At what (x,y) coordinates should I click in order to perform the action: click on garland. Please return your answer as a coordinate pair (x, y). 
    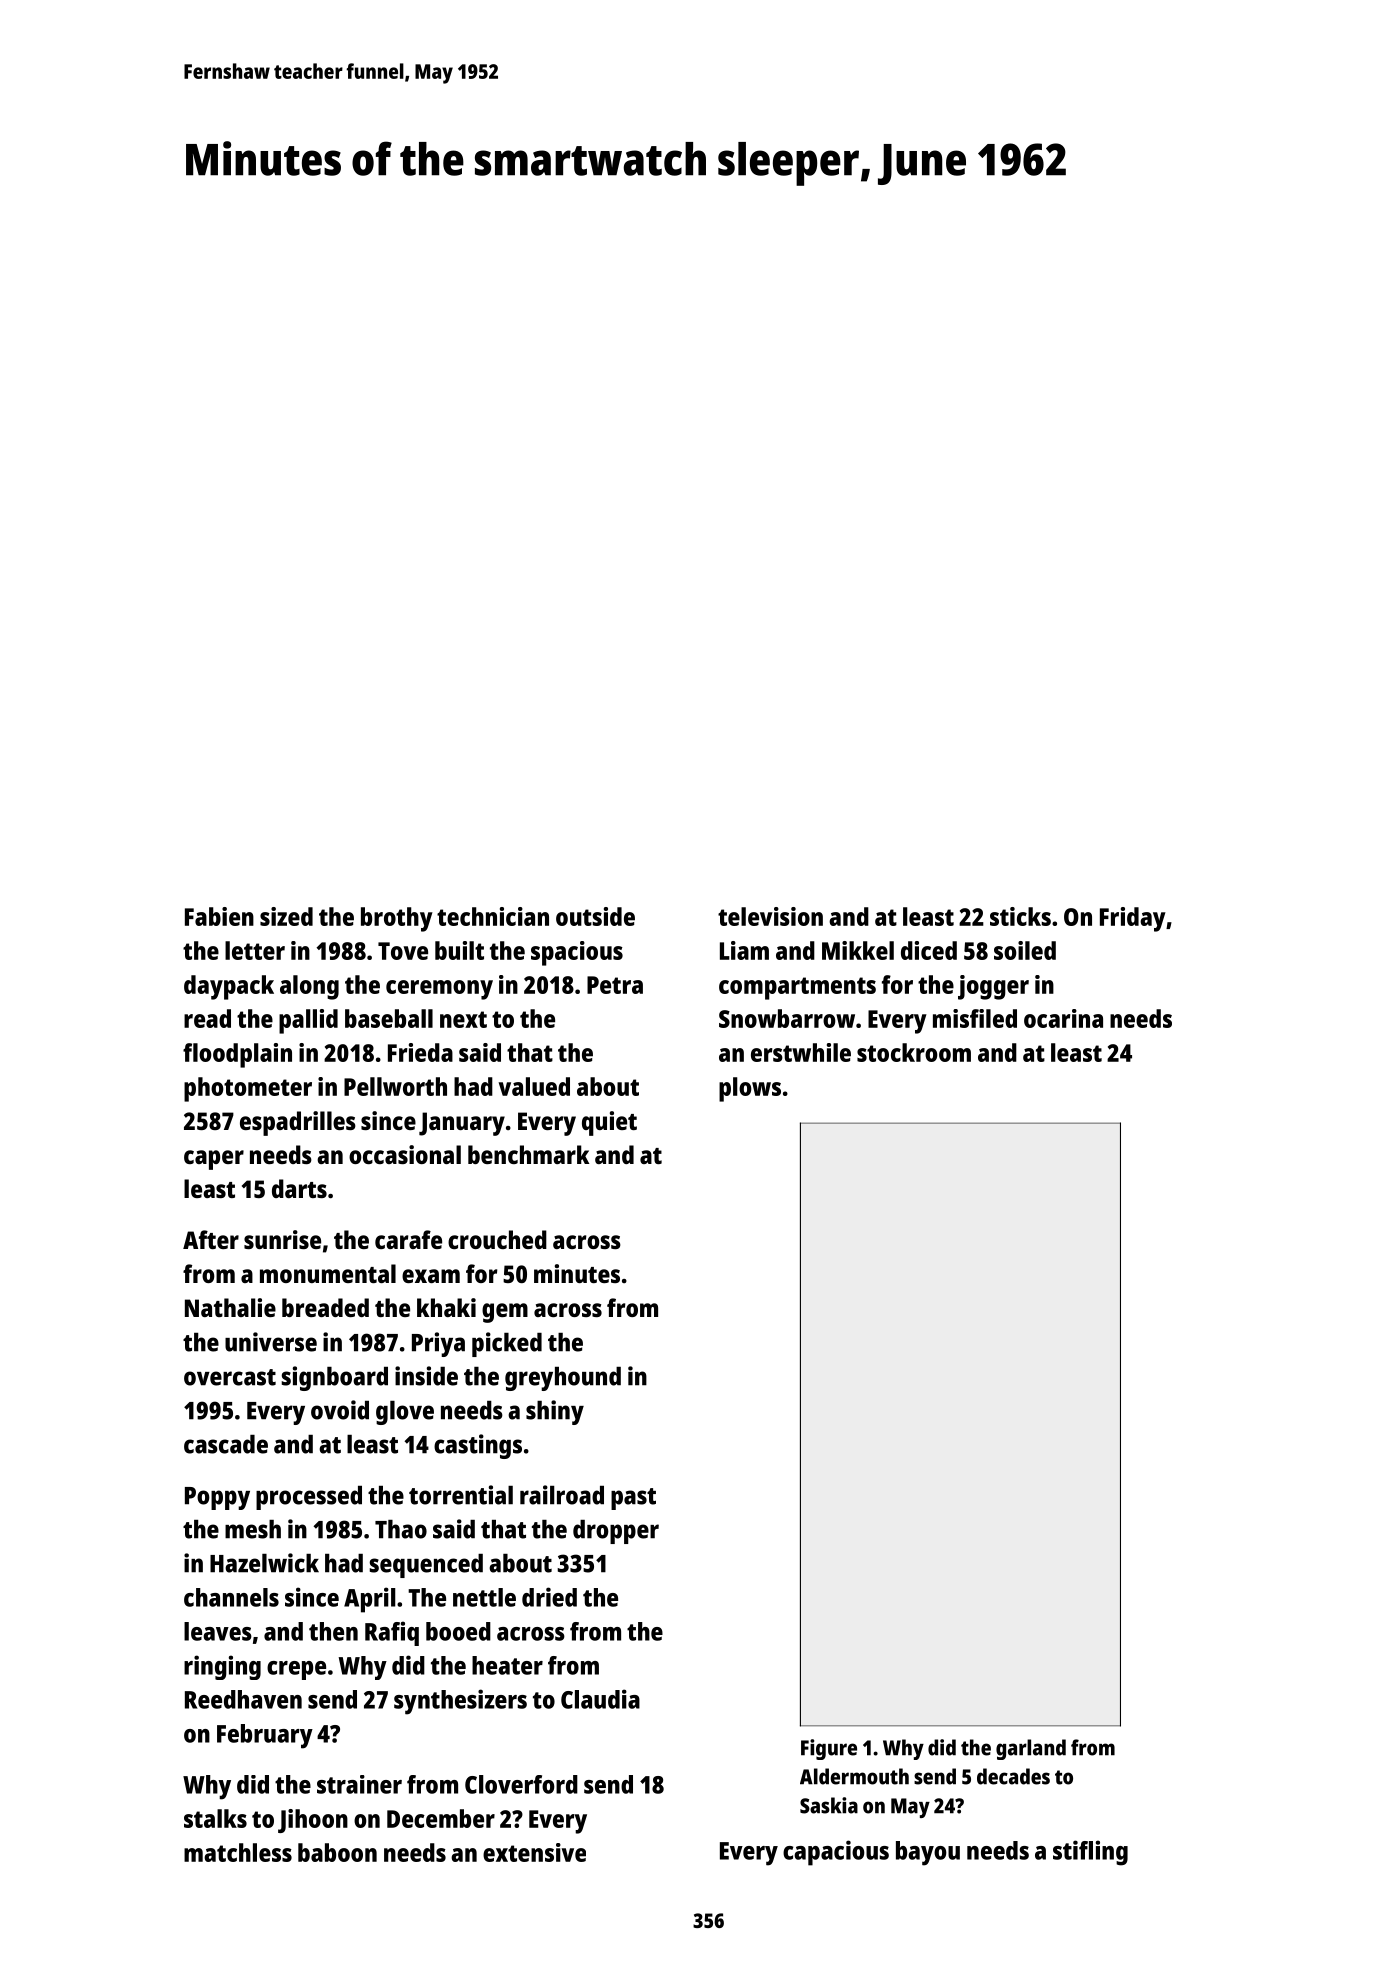
    Looking at the image, I should click on (1031, 1749).
